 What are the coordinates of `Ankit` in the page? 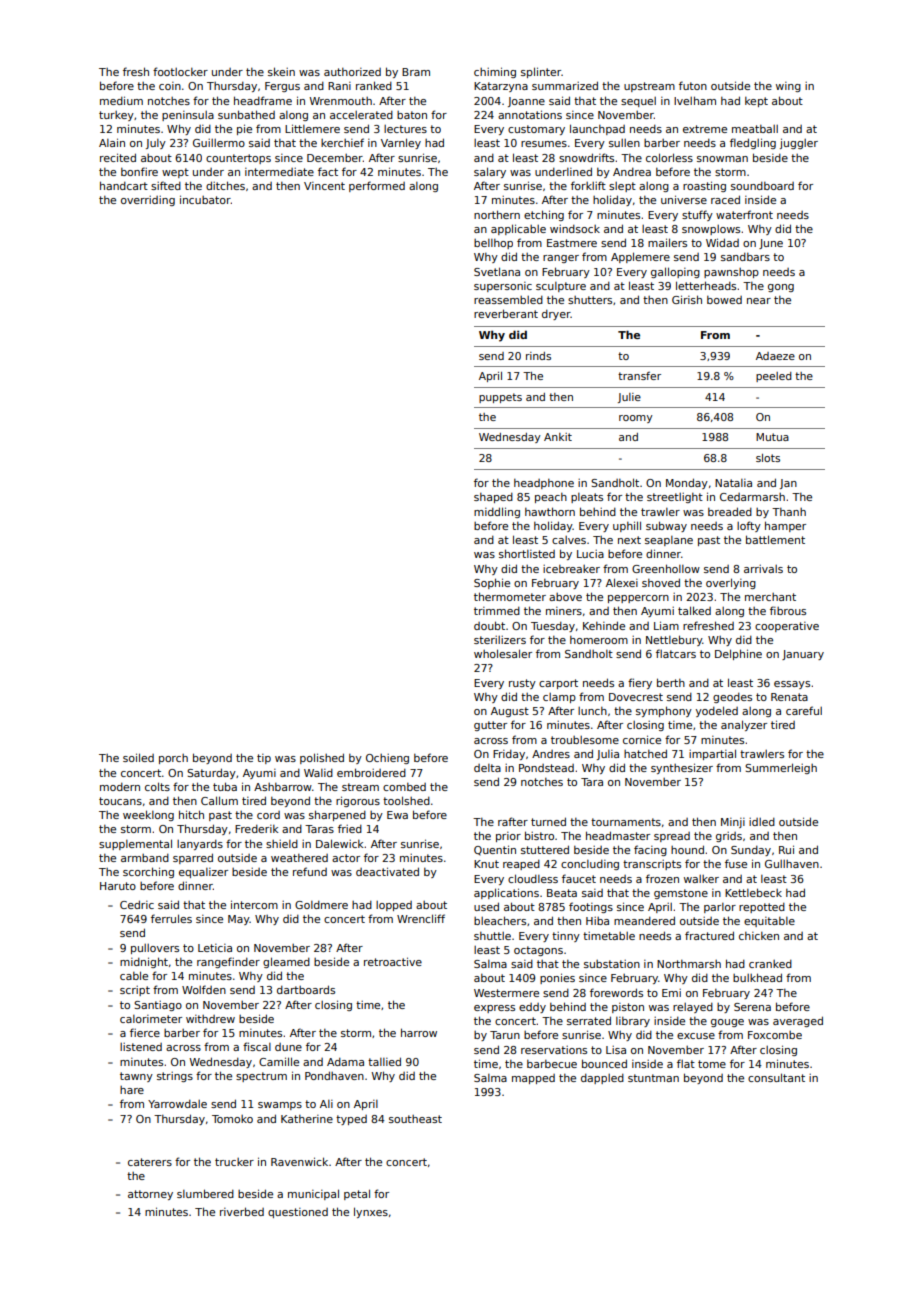 It's located at (558, 437).
